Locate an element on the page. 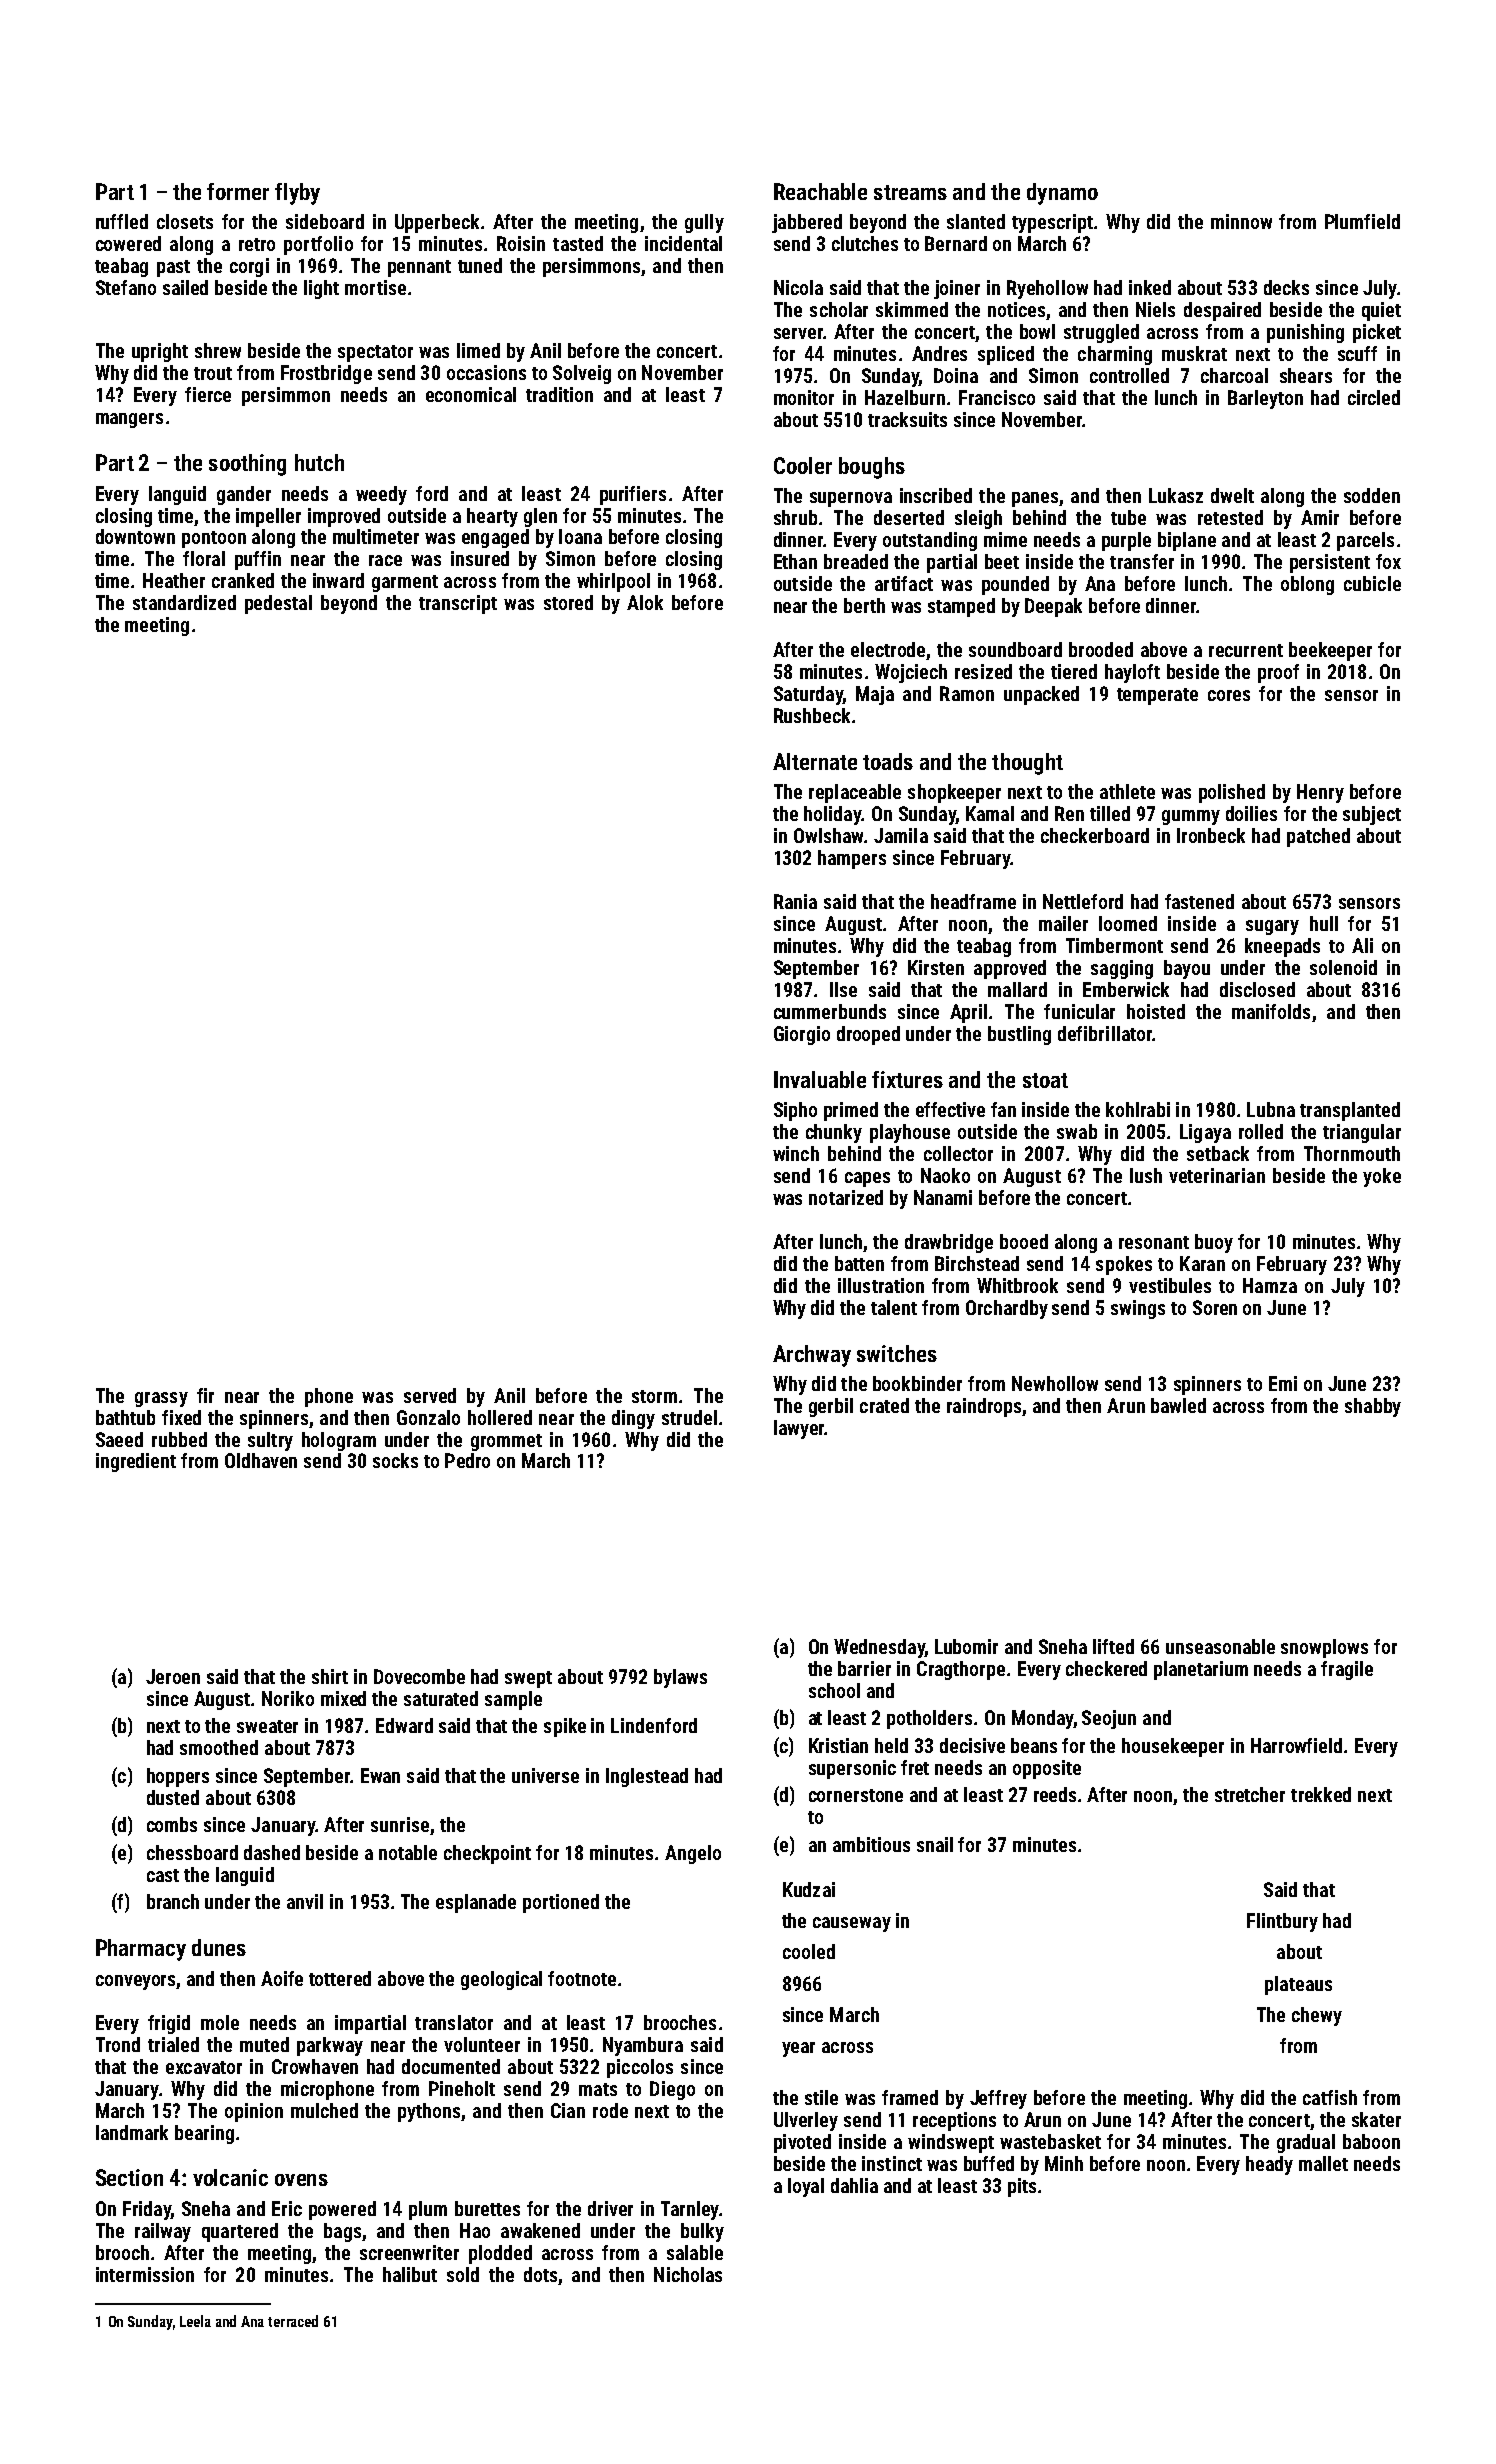 The width and height of the image is (1496, 2464). Flintbury is located at coordinates (1282, 1922).
